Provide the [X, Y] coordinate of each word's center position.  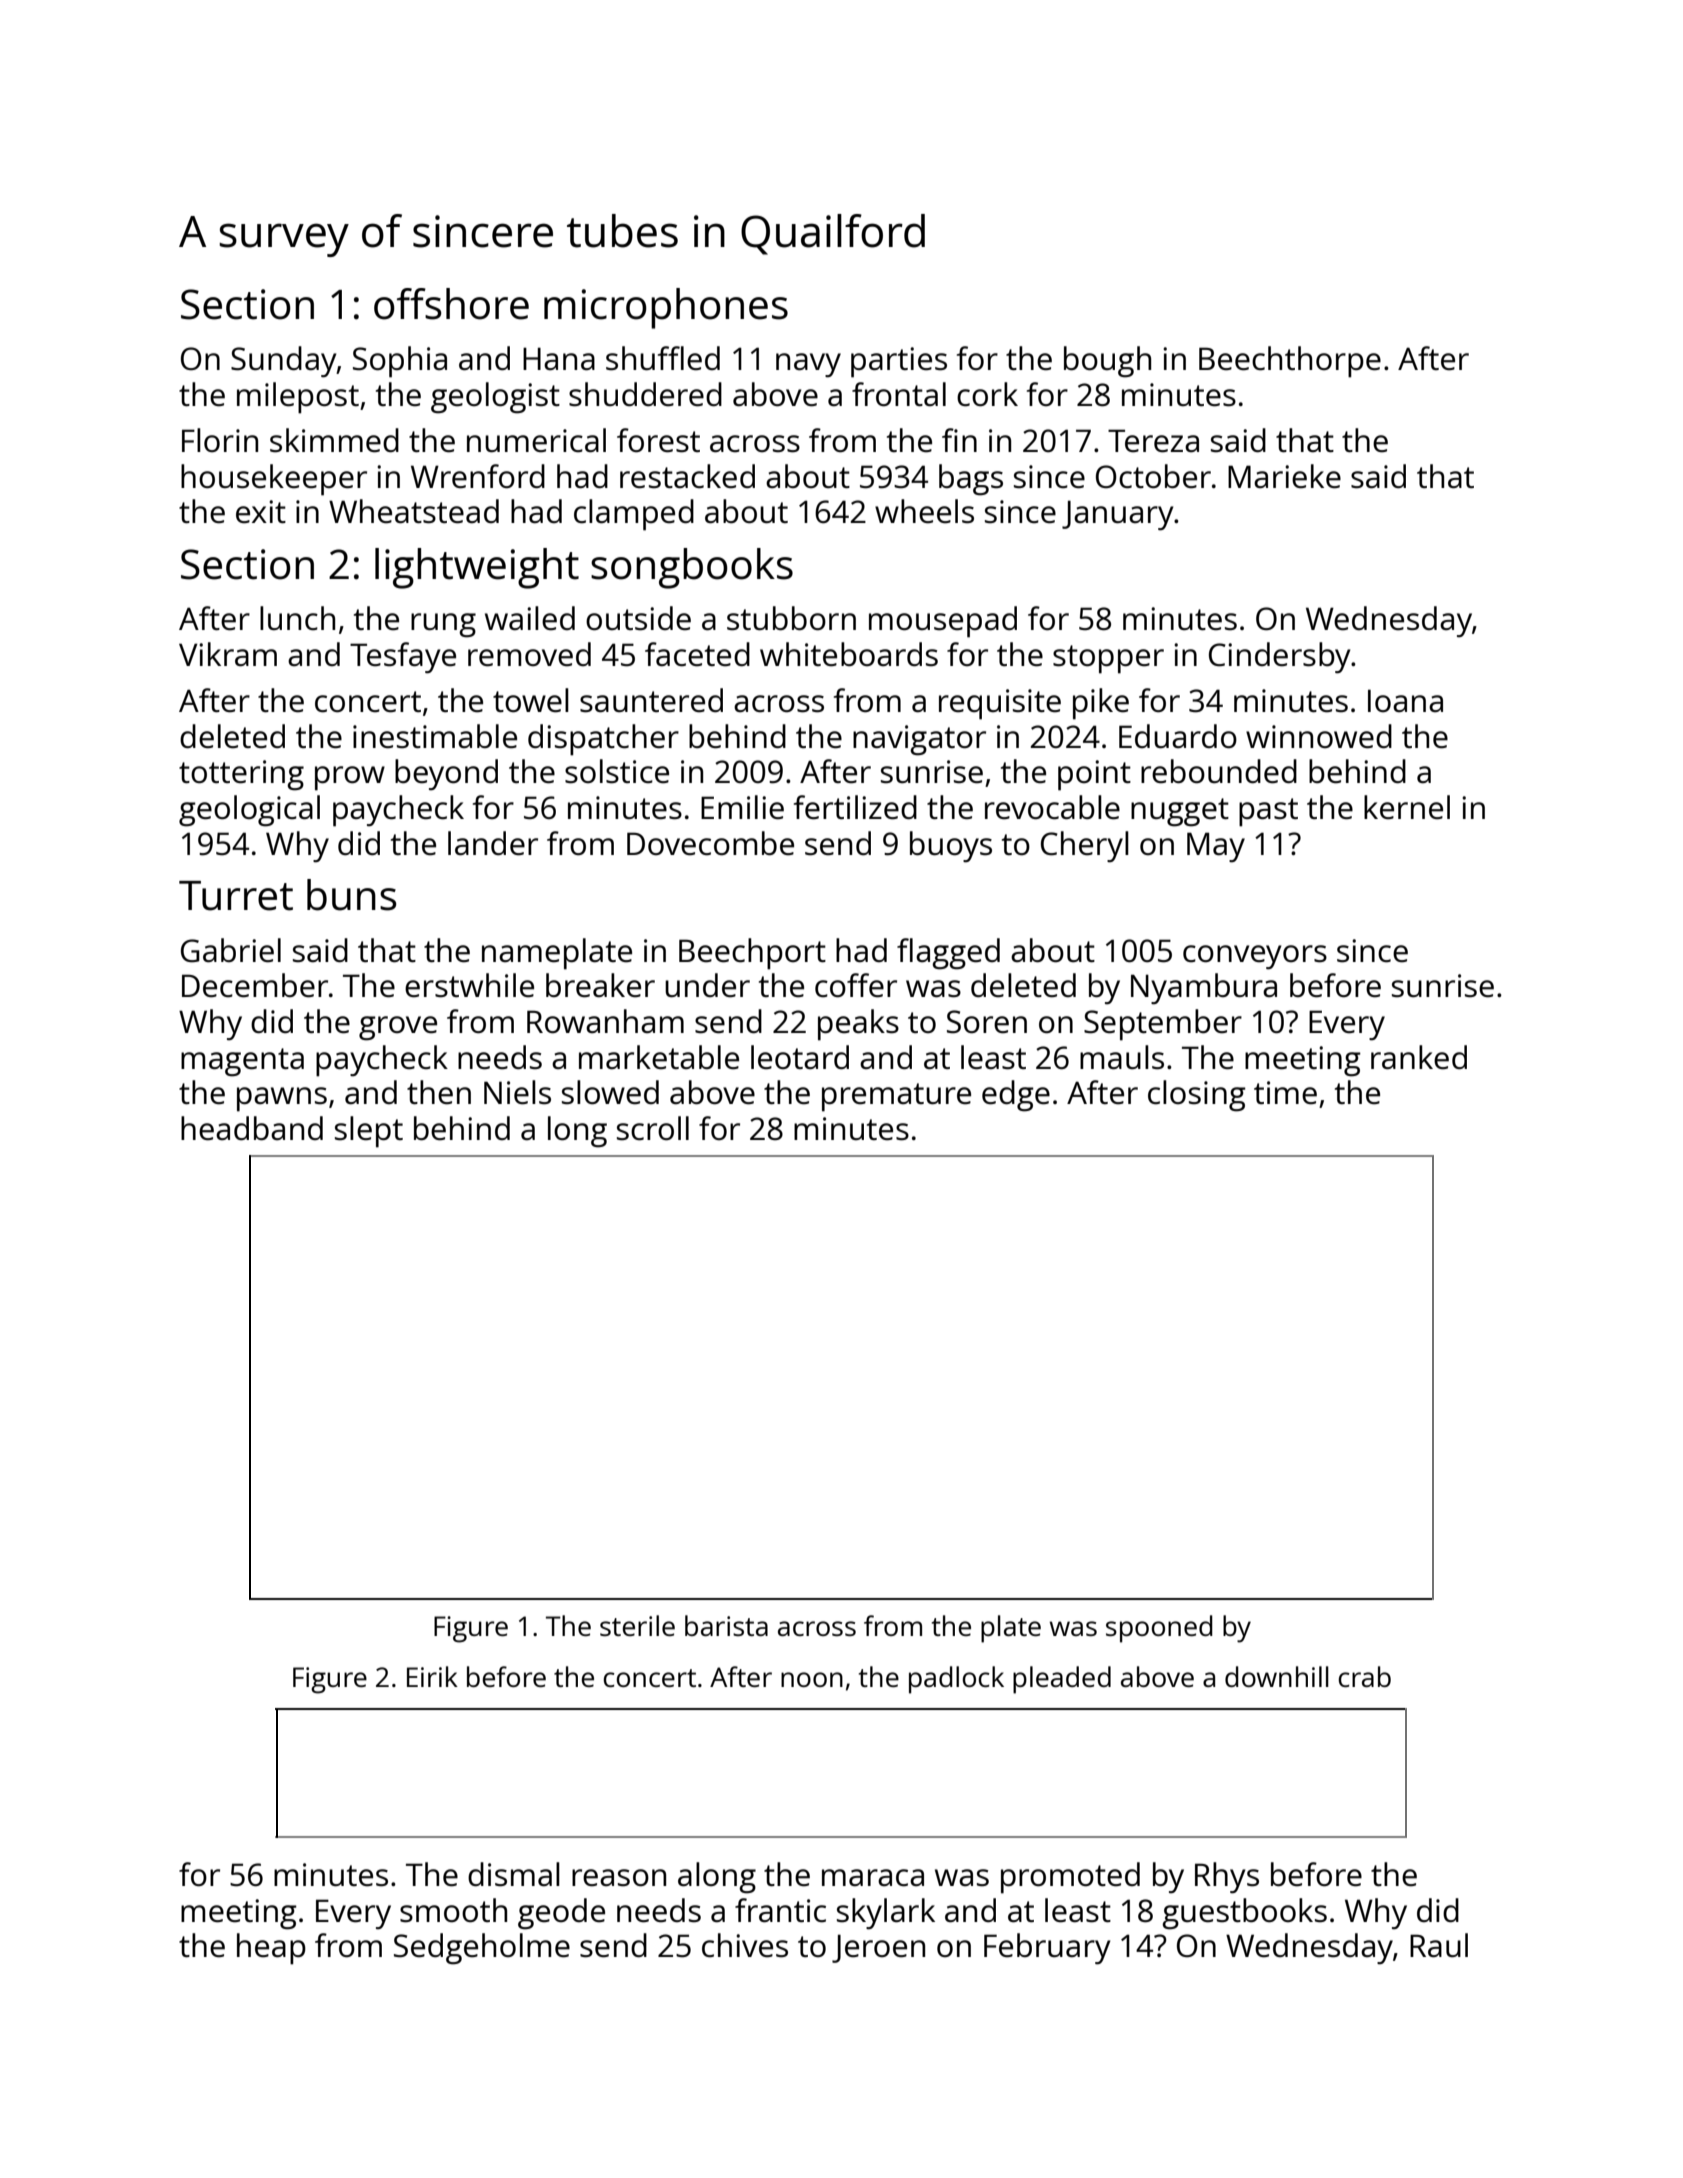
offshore [451, 304]
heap [271, 1949]
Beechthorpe [1290, 362]
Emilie [742, 807]
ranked [1419, 1057]
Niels [517, 1092]
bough [1107, 362]
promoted [1070, 1878]
